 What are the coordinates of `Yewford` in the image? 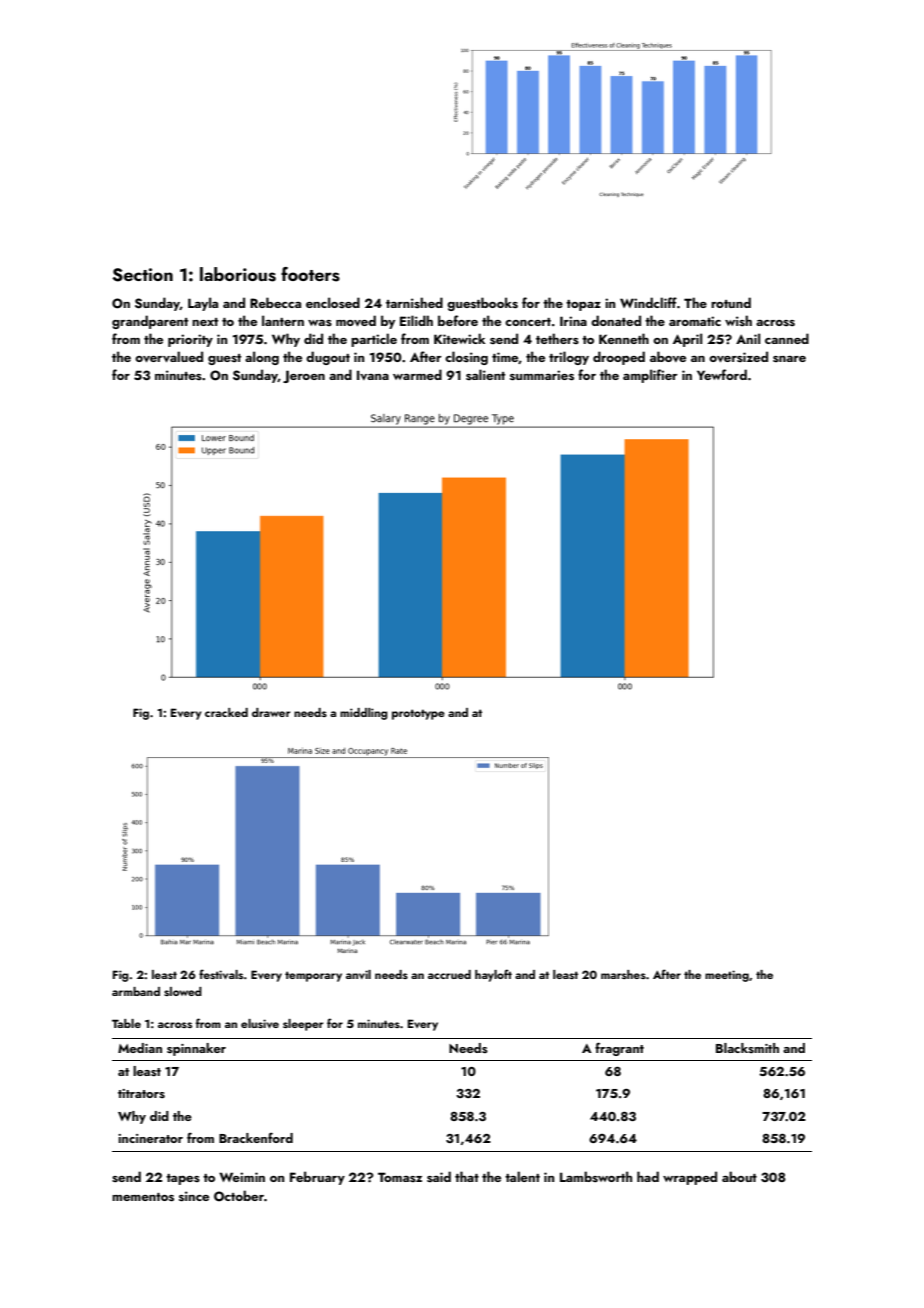 It's located at (722, 374).
